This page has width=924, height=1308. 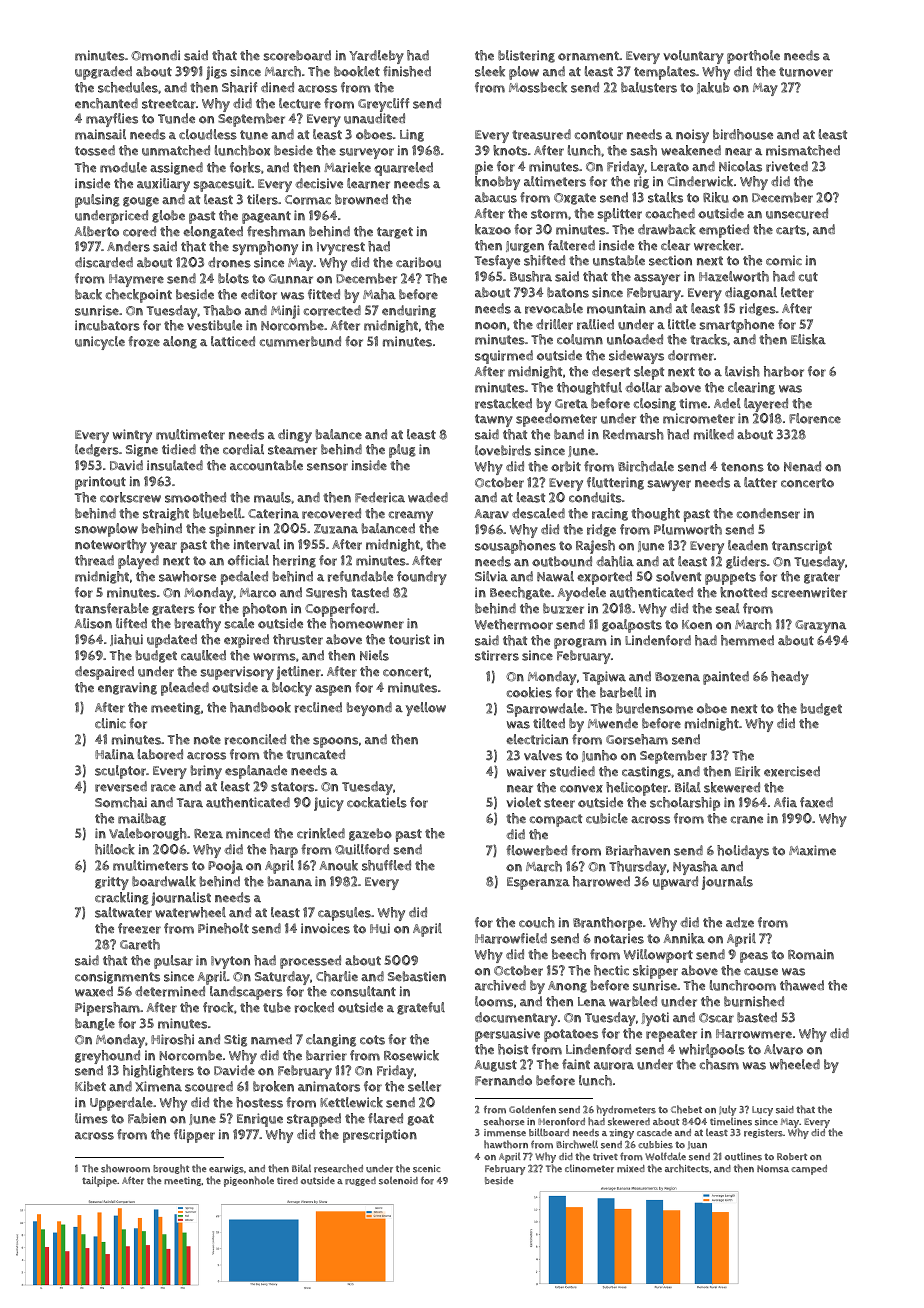 What do you see at coordinates (265, 610) in the page?
I see `photon` at bounding box center [265, 610].
